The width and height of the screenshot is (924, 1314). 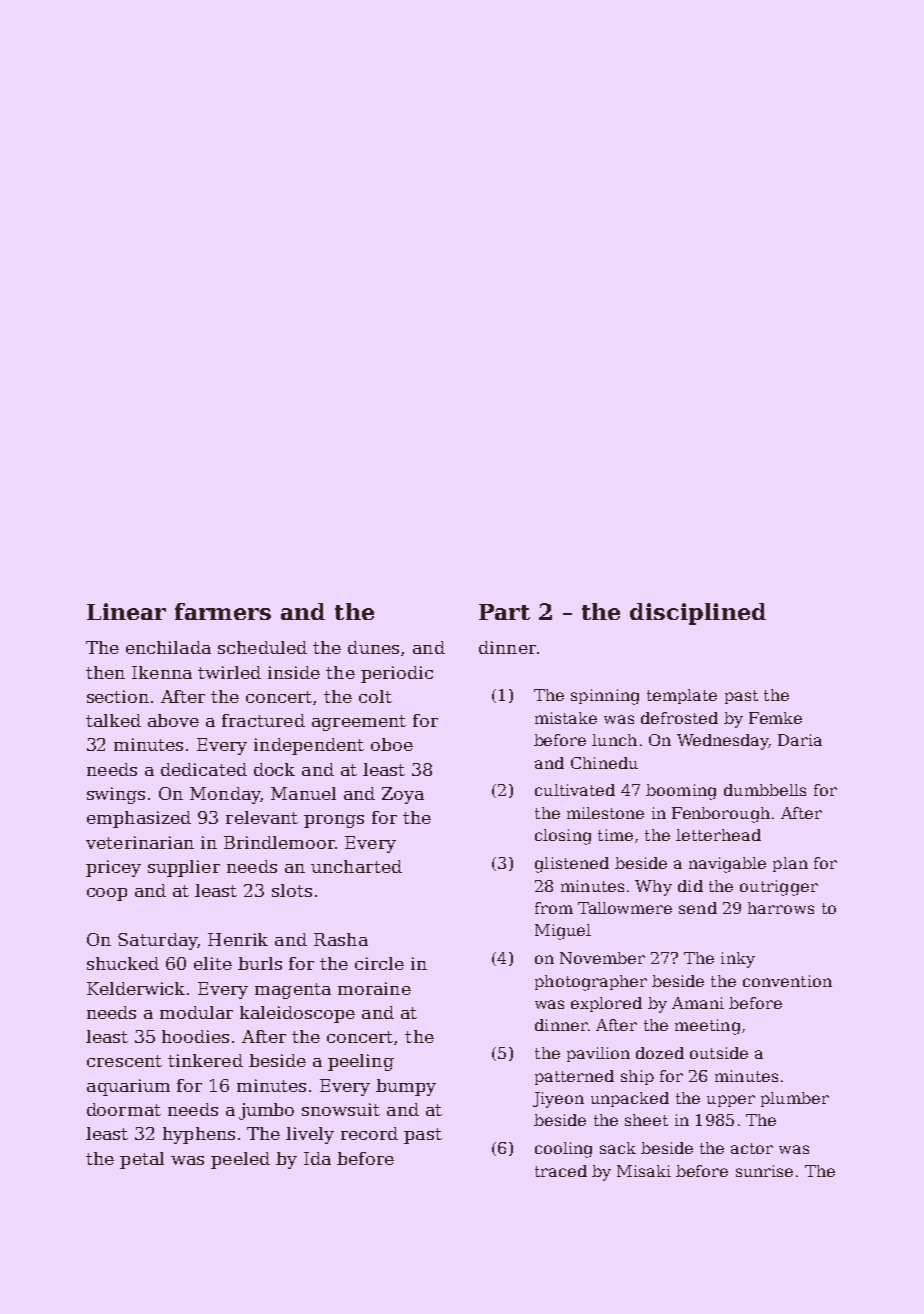 What do you see at coordinates (168, 647) in the screenshot?
I see `enchilada` at bounding box center [168, 647].
